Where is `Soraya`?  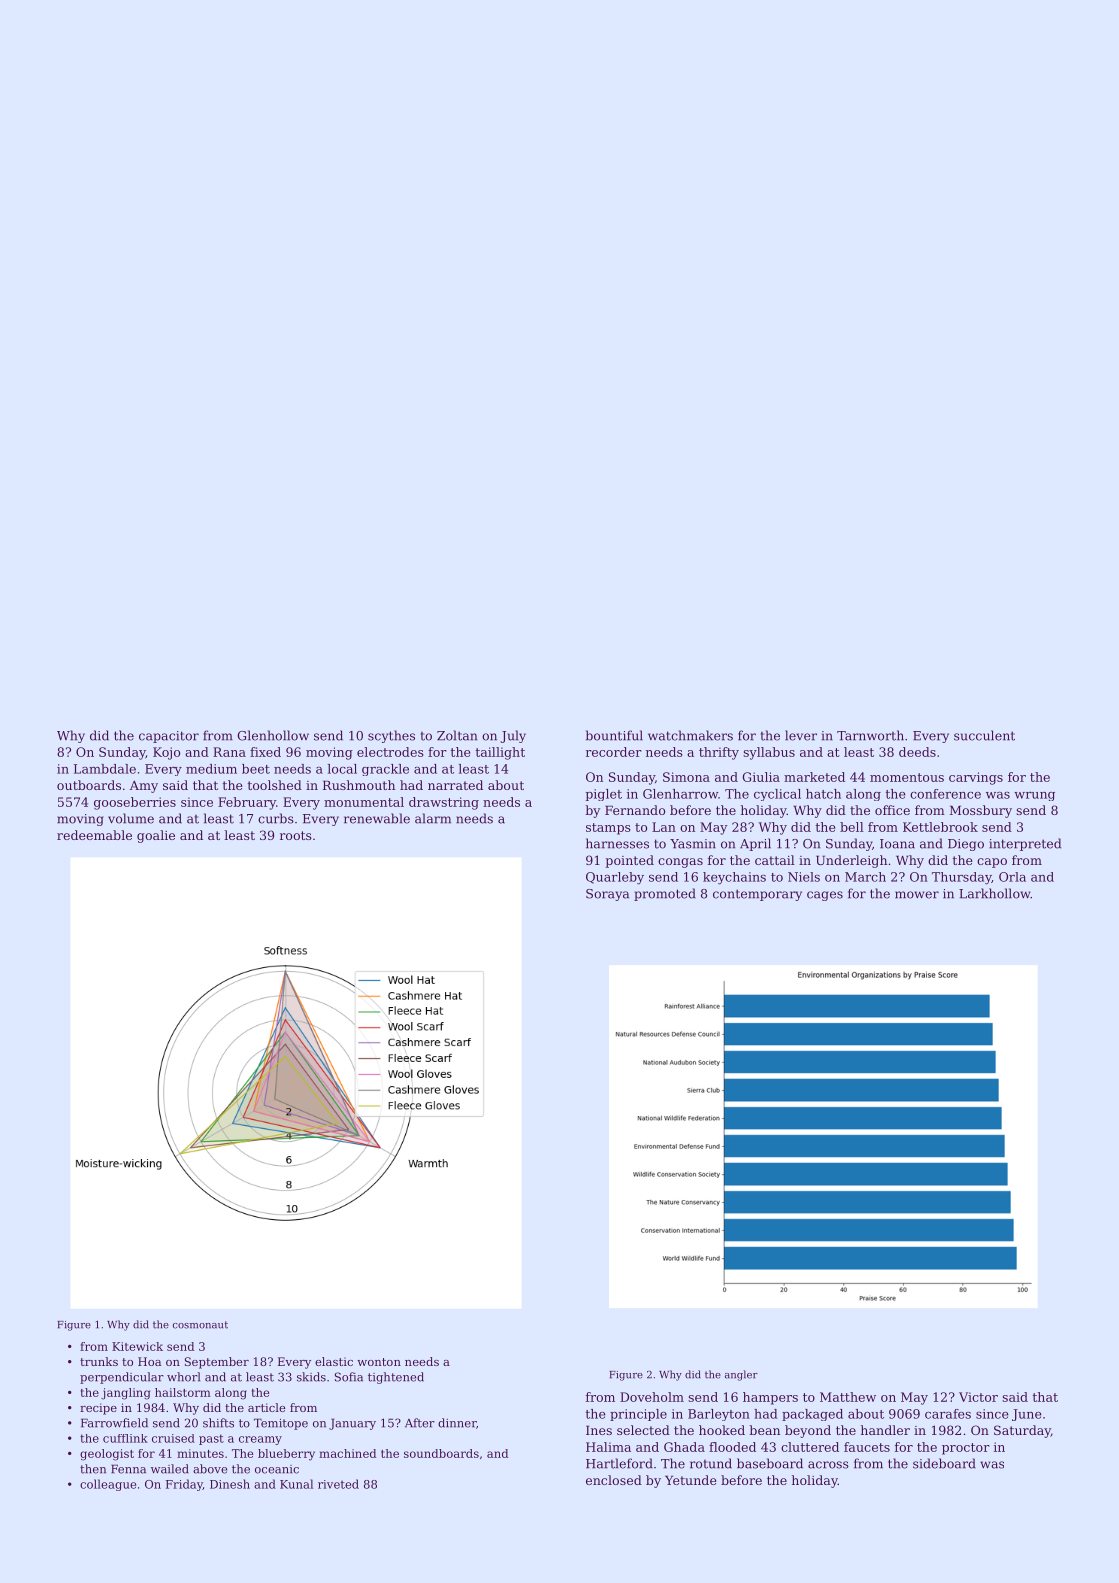
Soraya is located at coordinates (607, 895).
